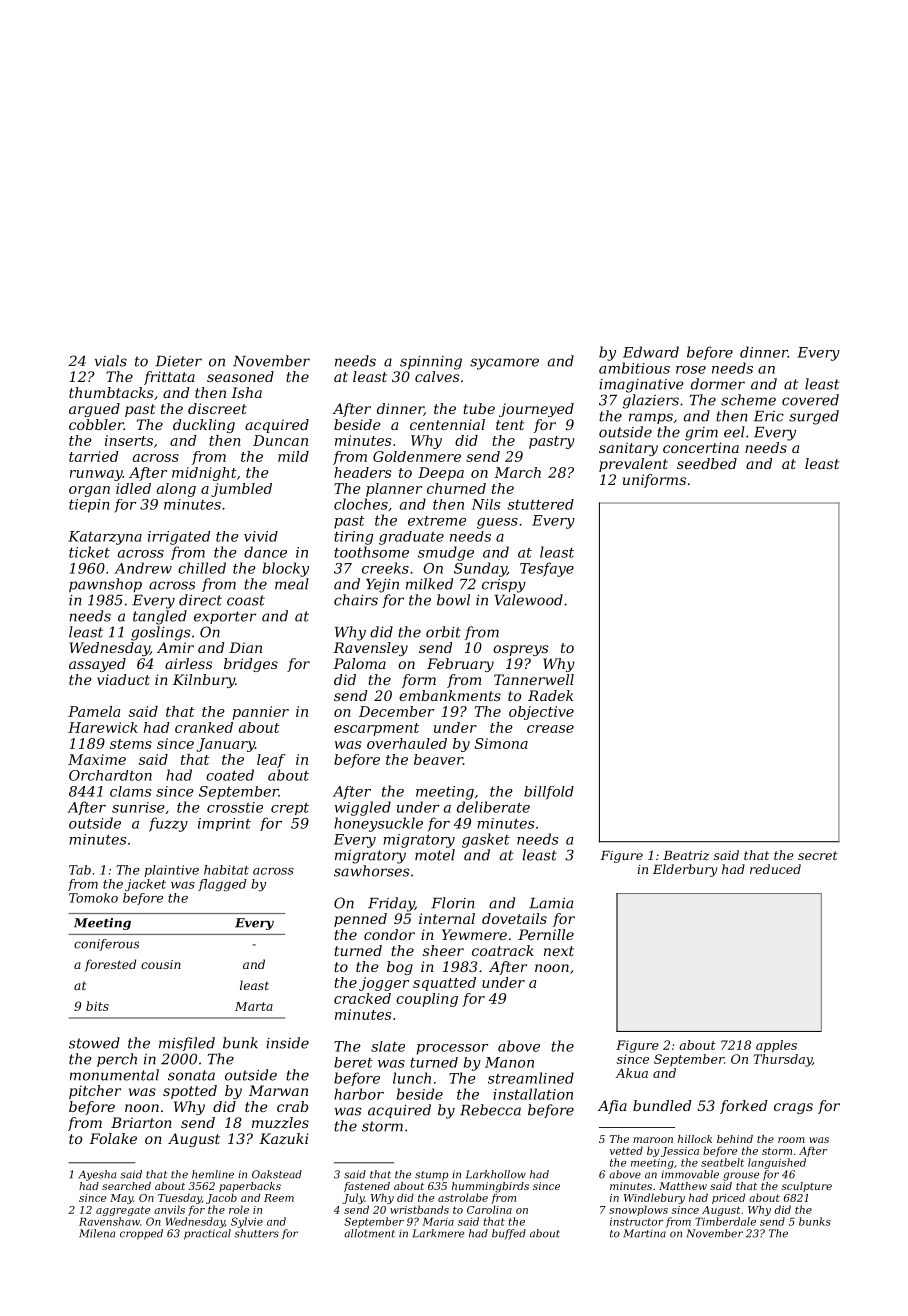 The width and height of the screenshot is (908, 1316). Describe the element at coordinates (95, 1092) in the screenshot. I see `pitcher` at that location.
